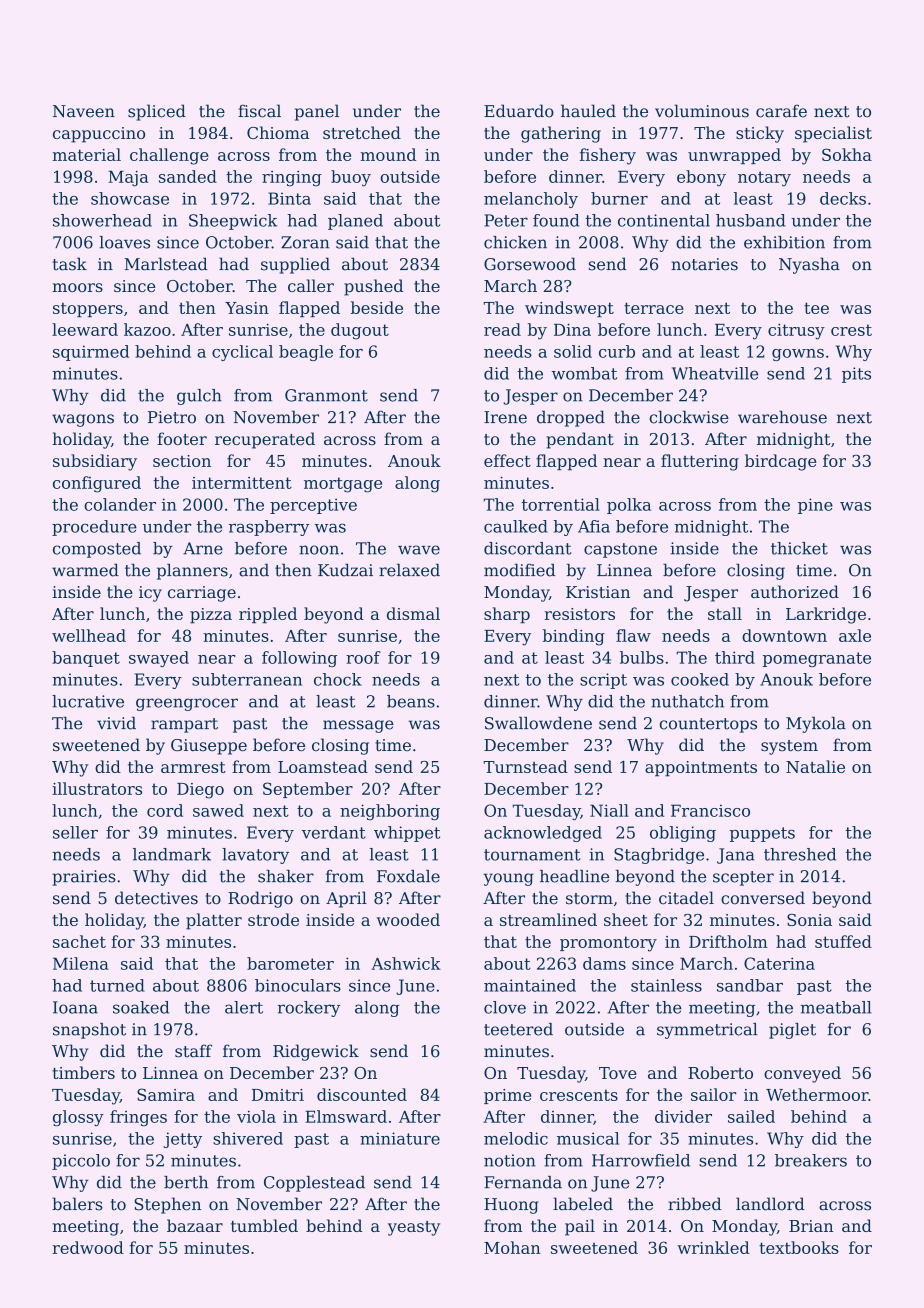 This screenshot has width=924, height=1308. I want to click on pine, so click(815, 506).
